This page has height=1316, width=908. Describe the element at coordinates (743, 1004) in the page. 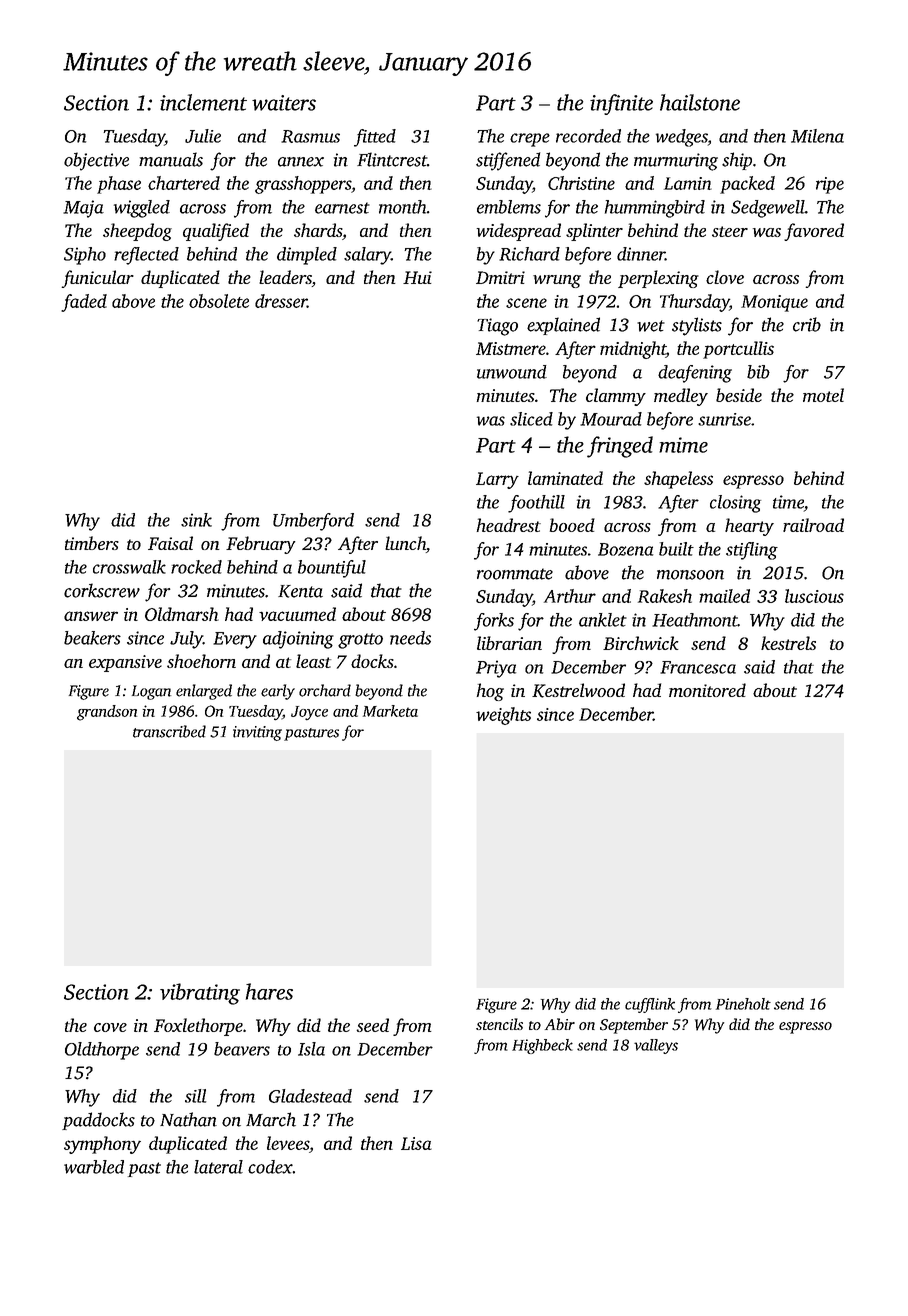

I see `Pineholt` at that location.
